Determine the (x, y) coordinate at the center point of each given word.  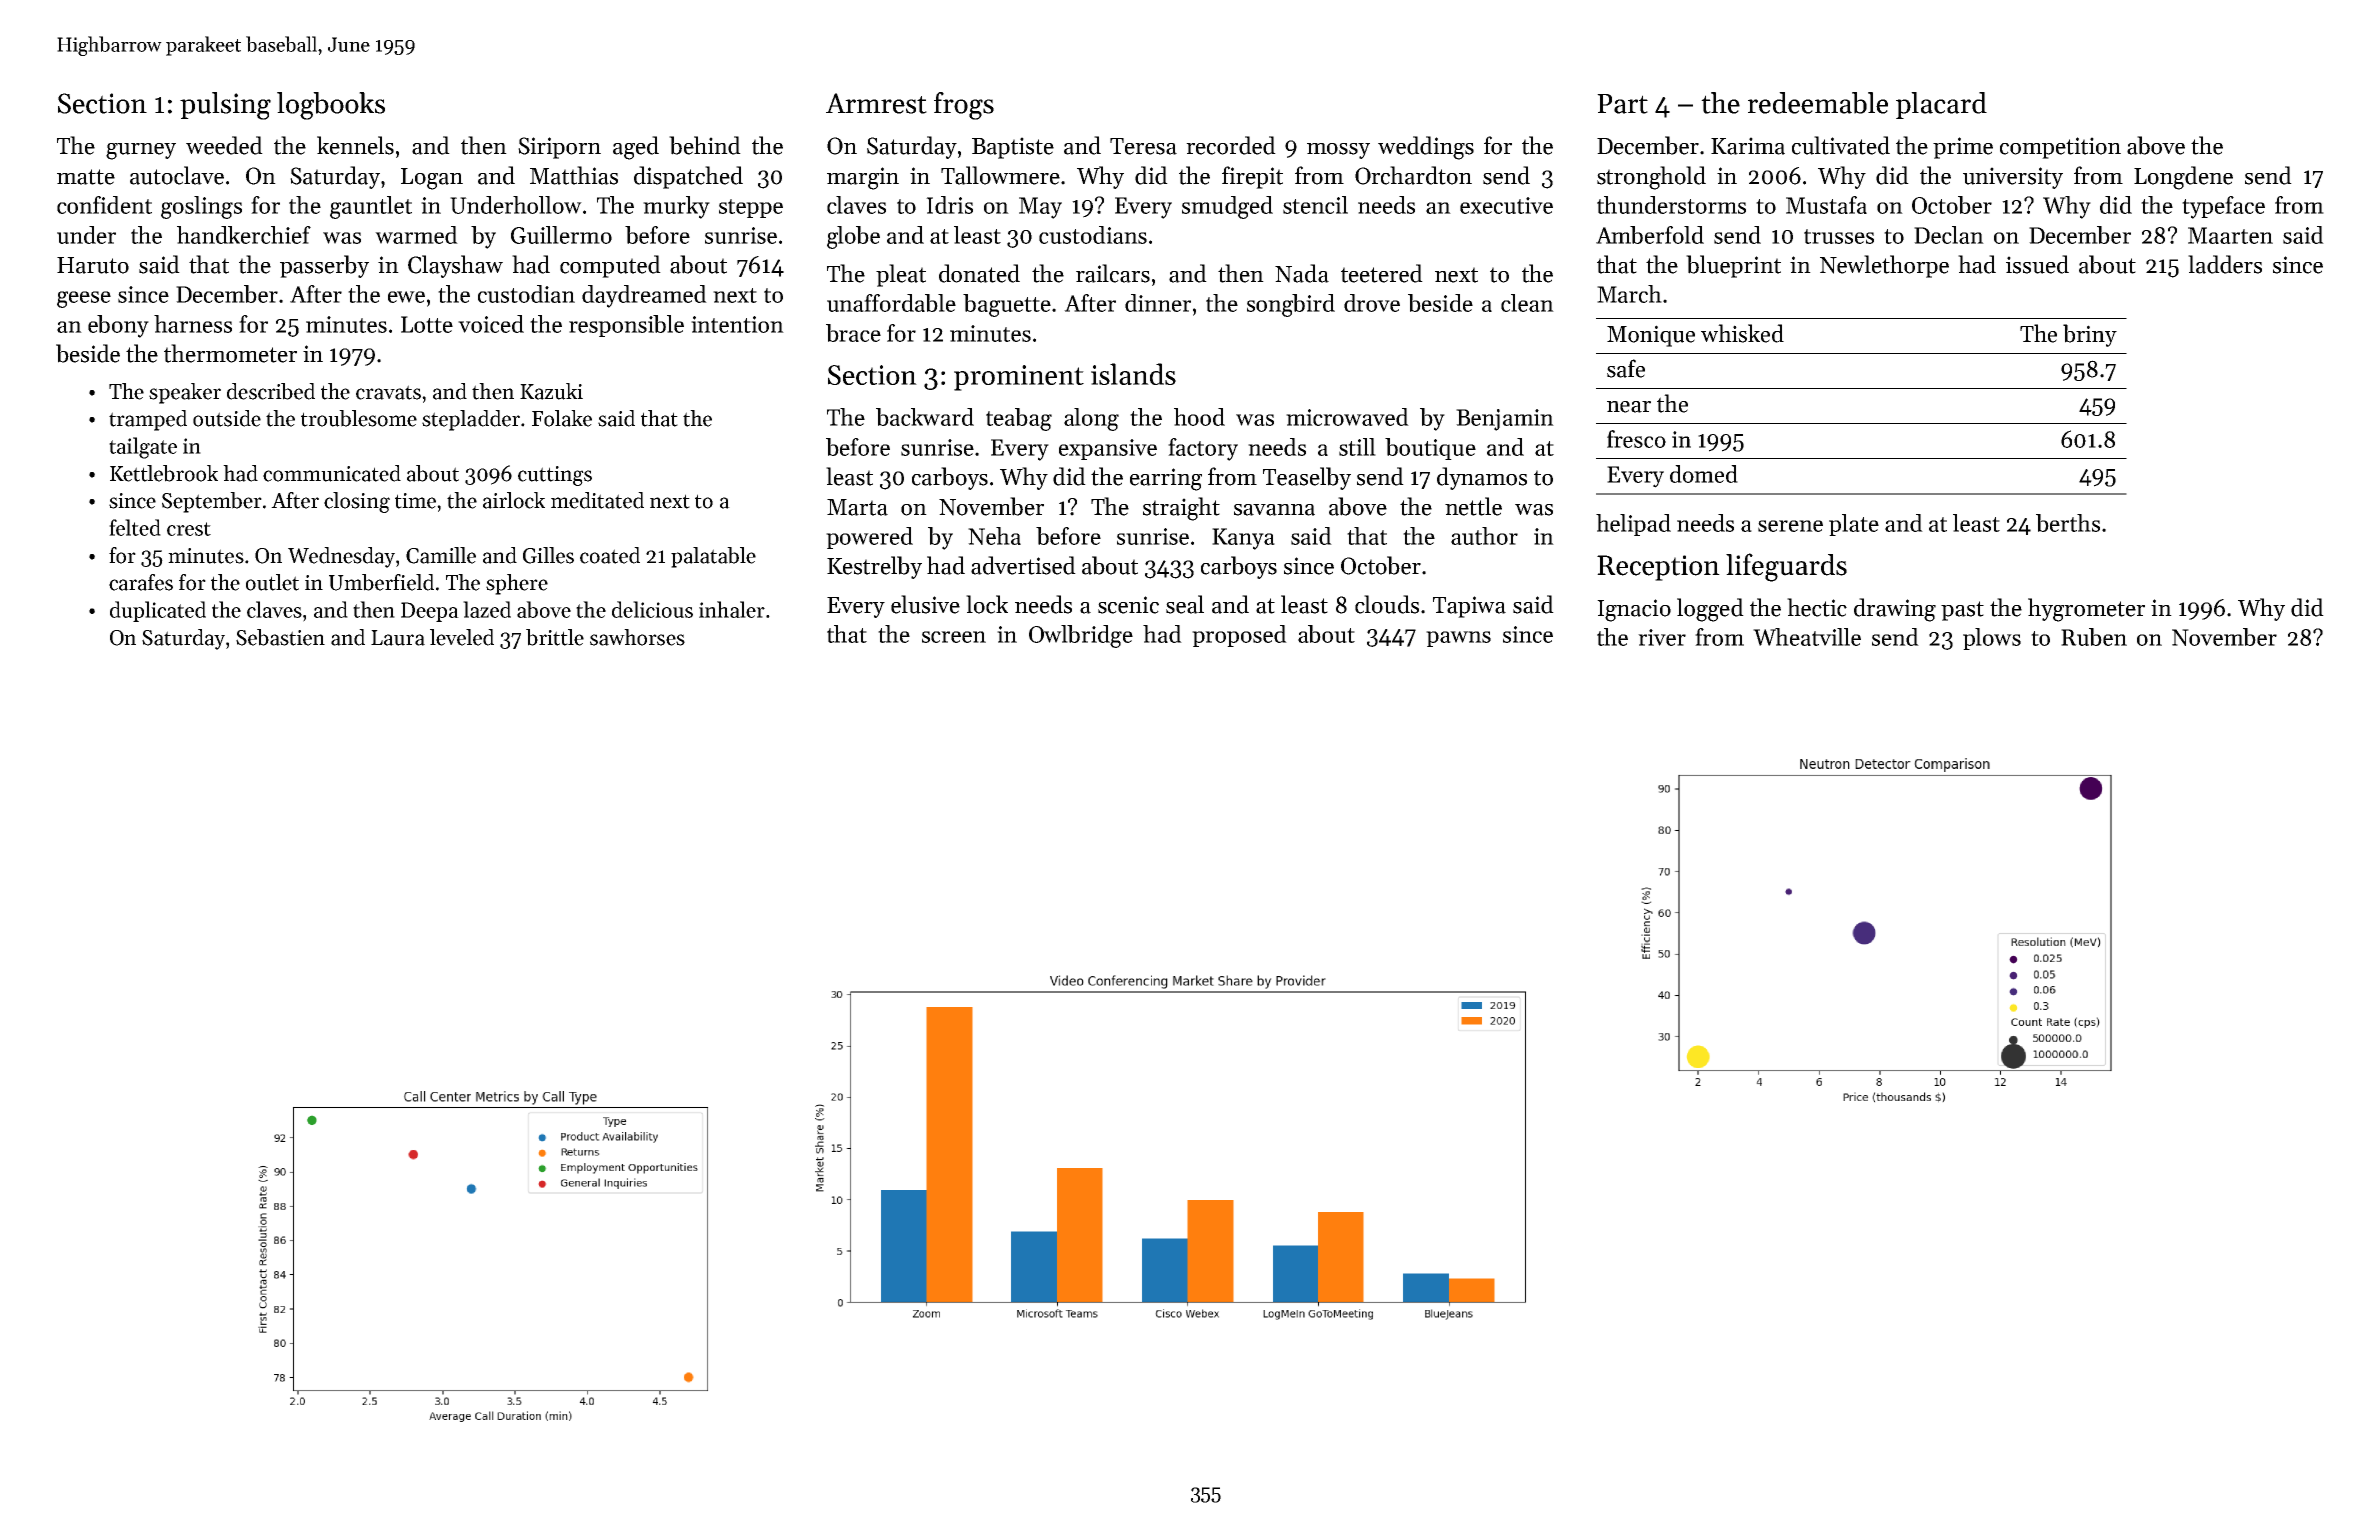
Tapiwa (1469, 607)
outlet (272, 582)
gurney (141, 151)
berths (2068, 523)
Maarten (2230, 235)
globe (853, 237)
